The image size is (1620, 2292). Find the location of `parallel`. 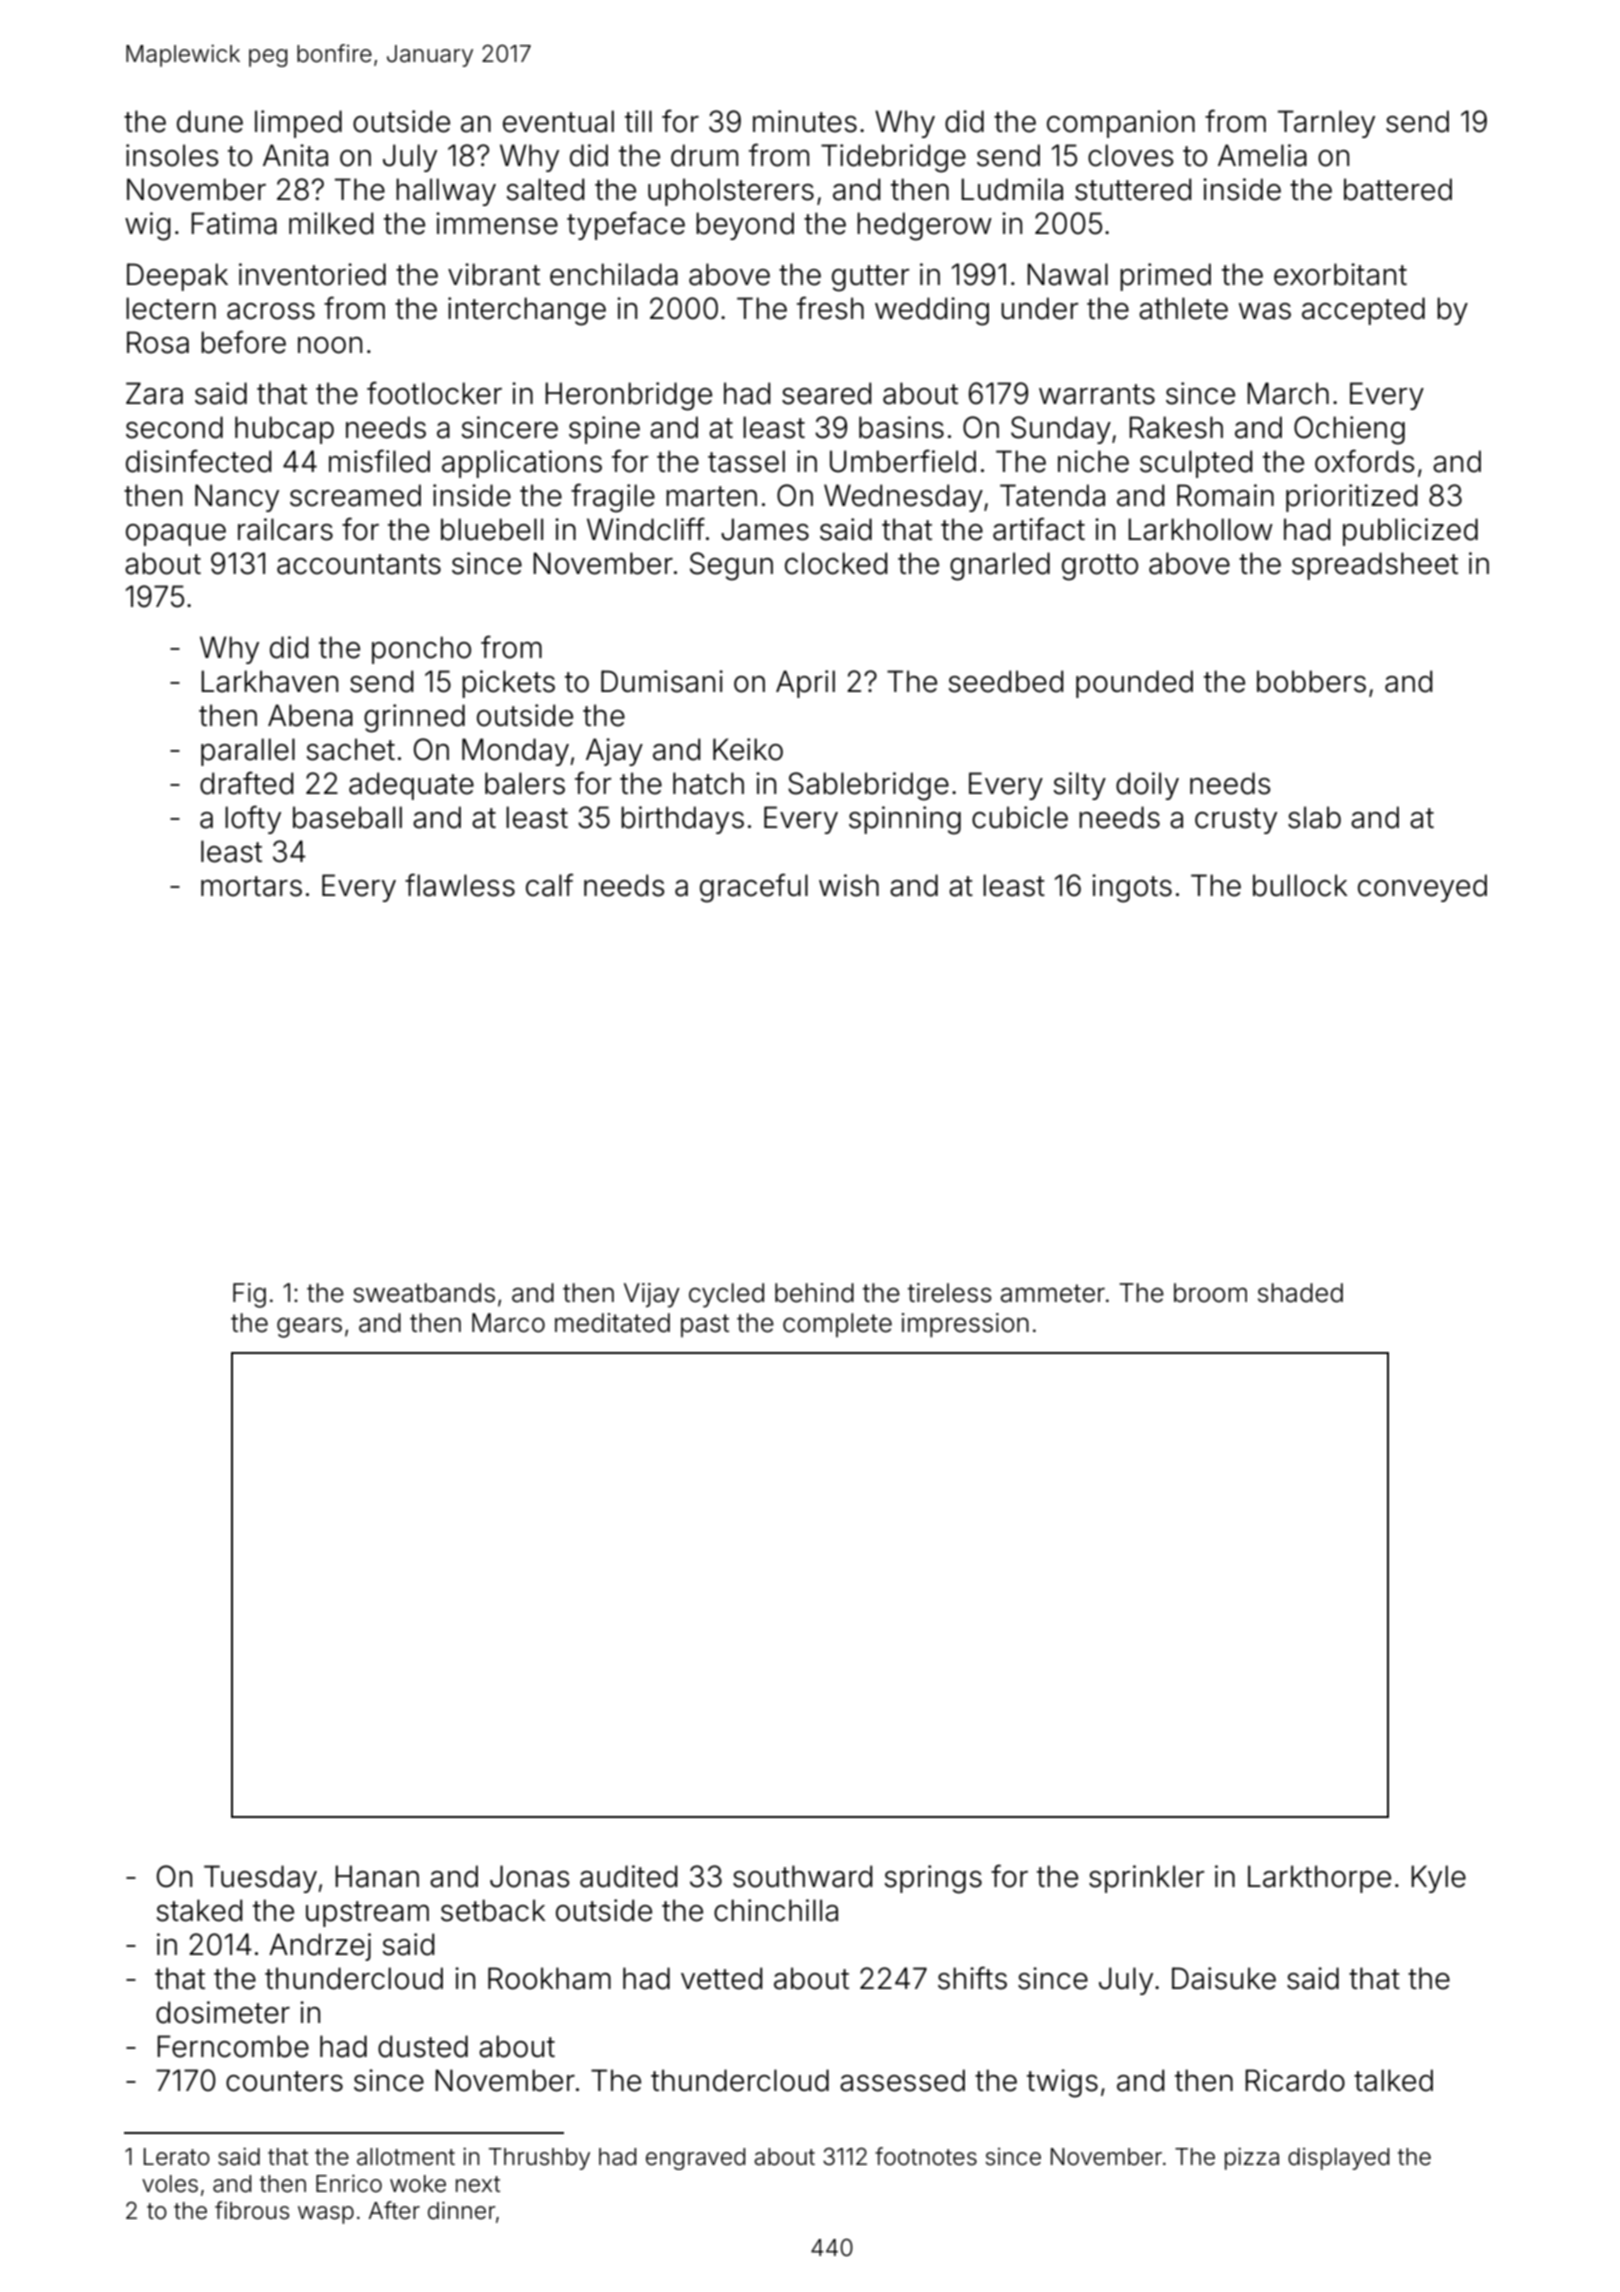

parallel is located at coordinates (248, 752).
